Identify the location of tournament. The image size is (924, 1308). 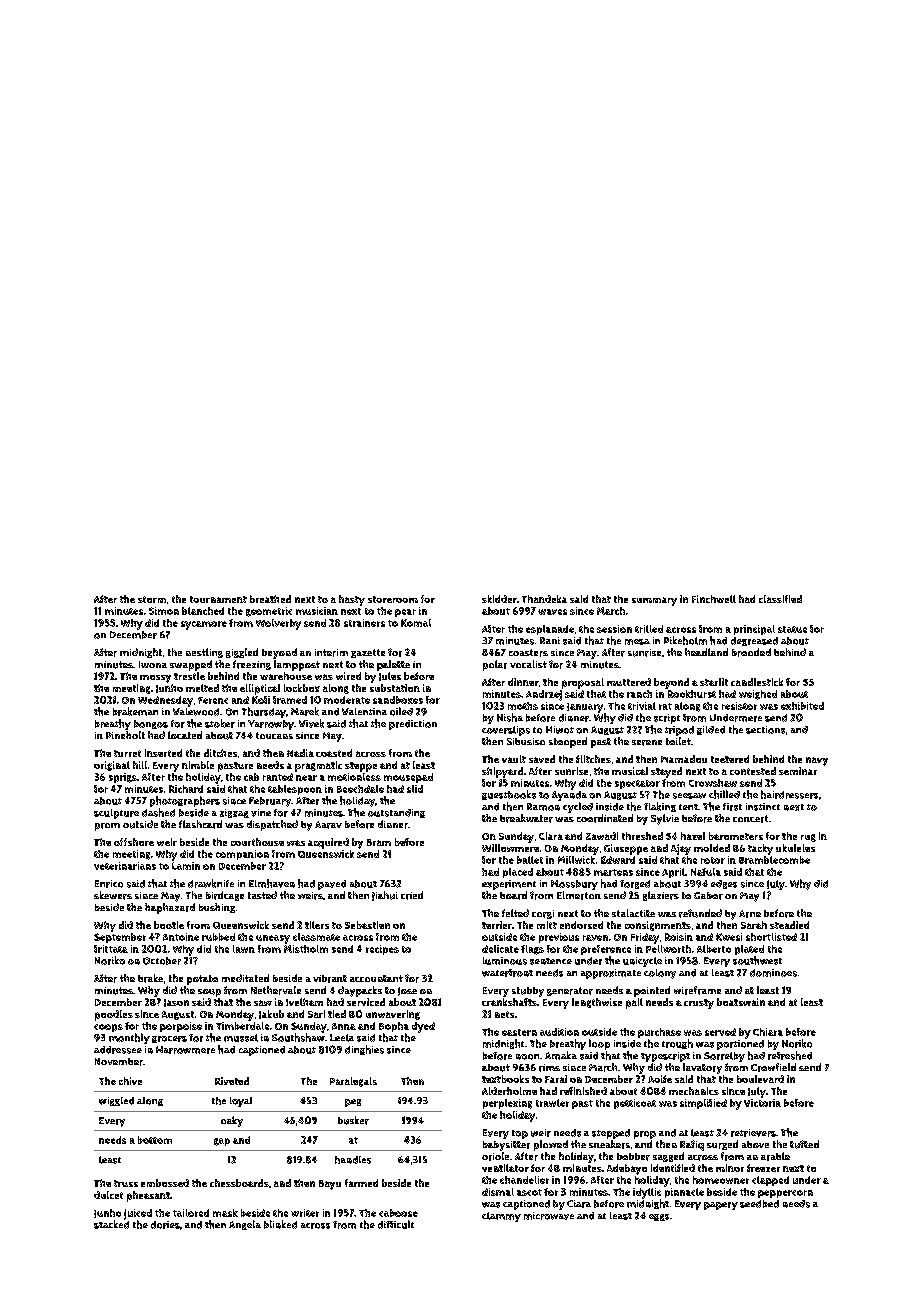
(218, 599).
